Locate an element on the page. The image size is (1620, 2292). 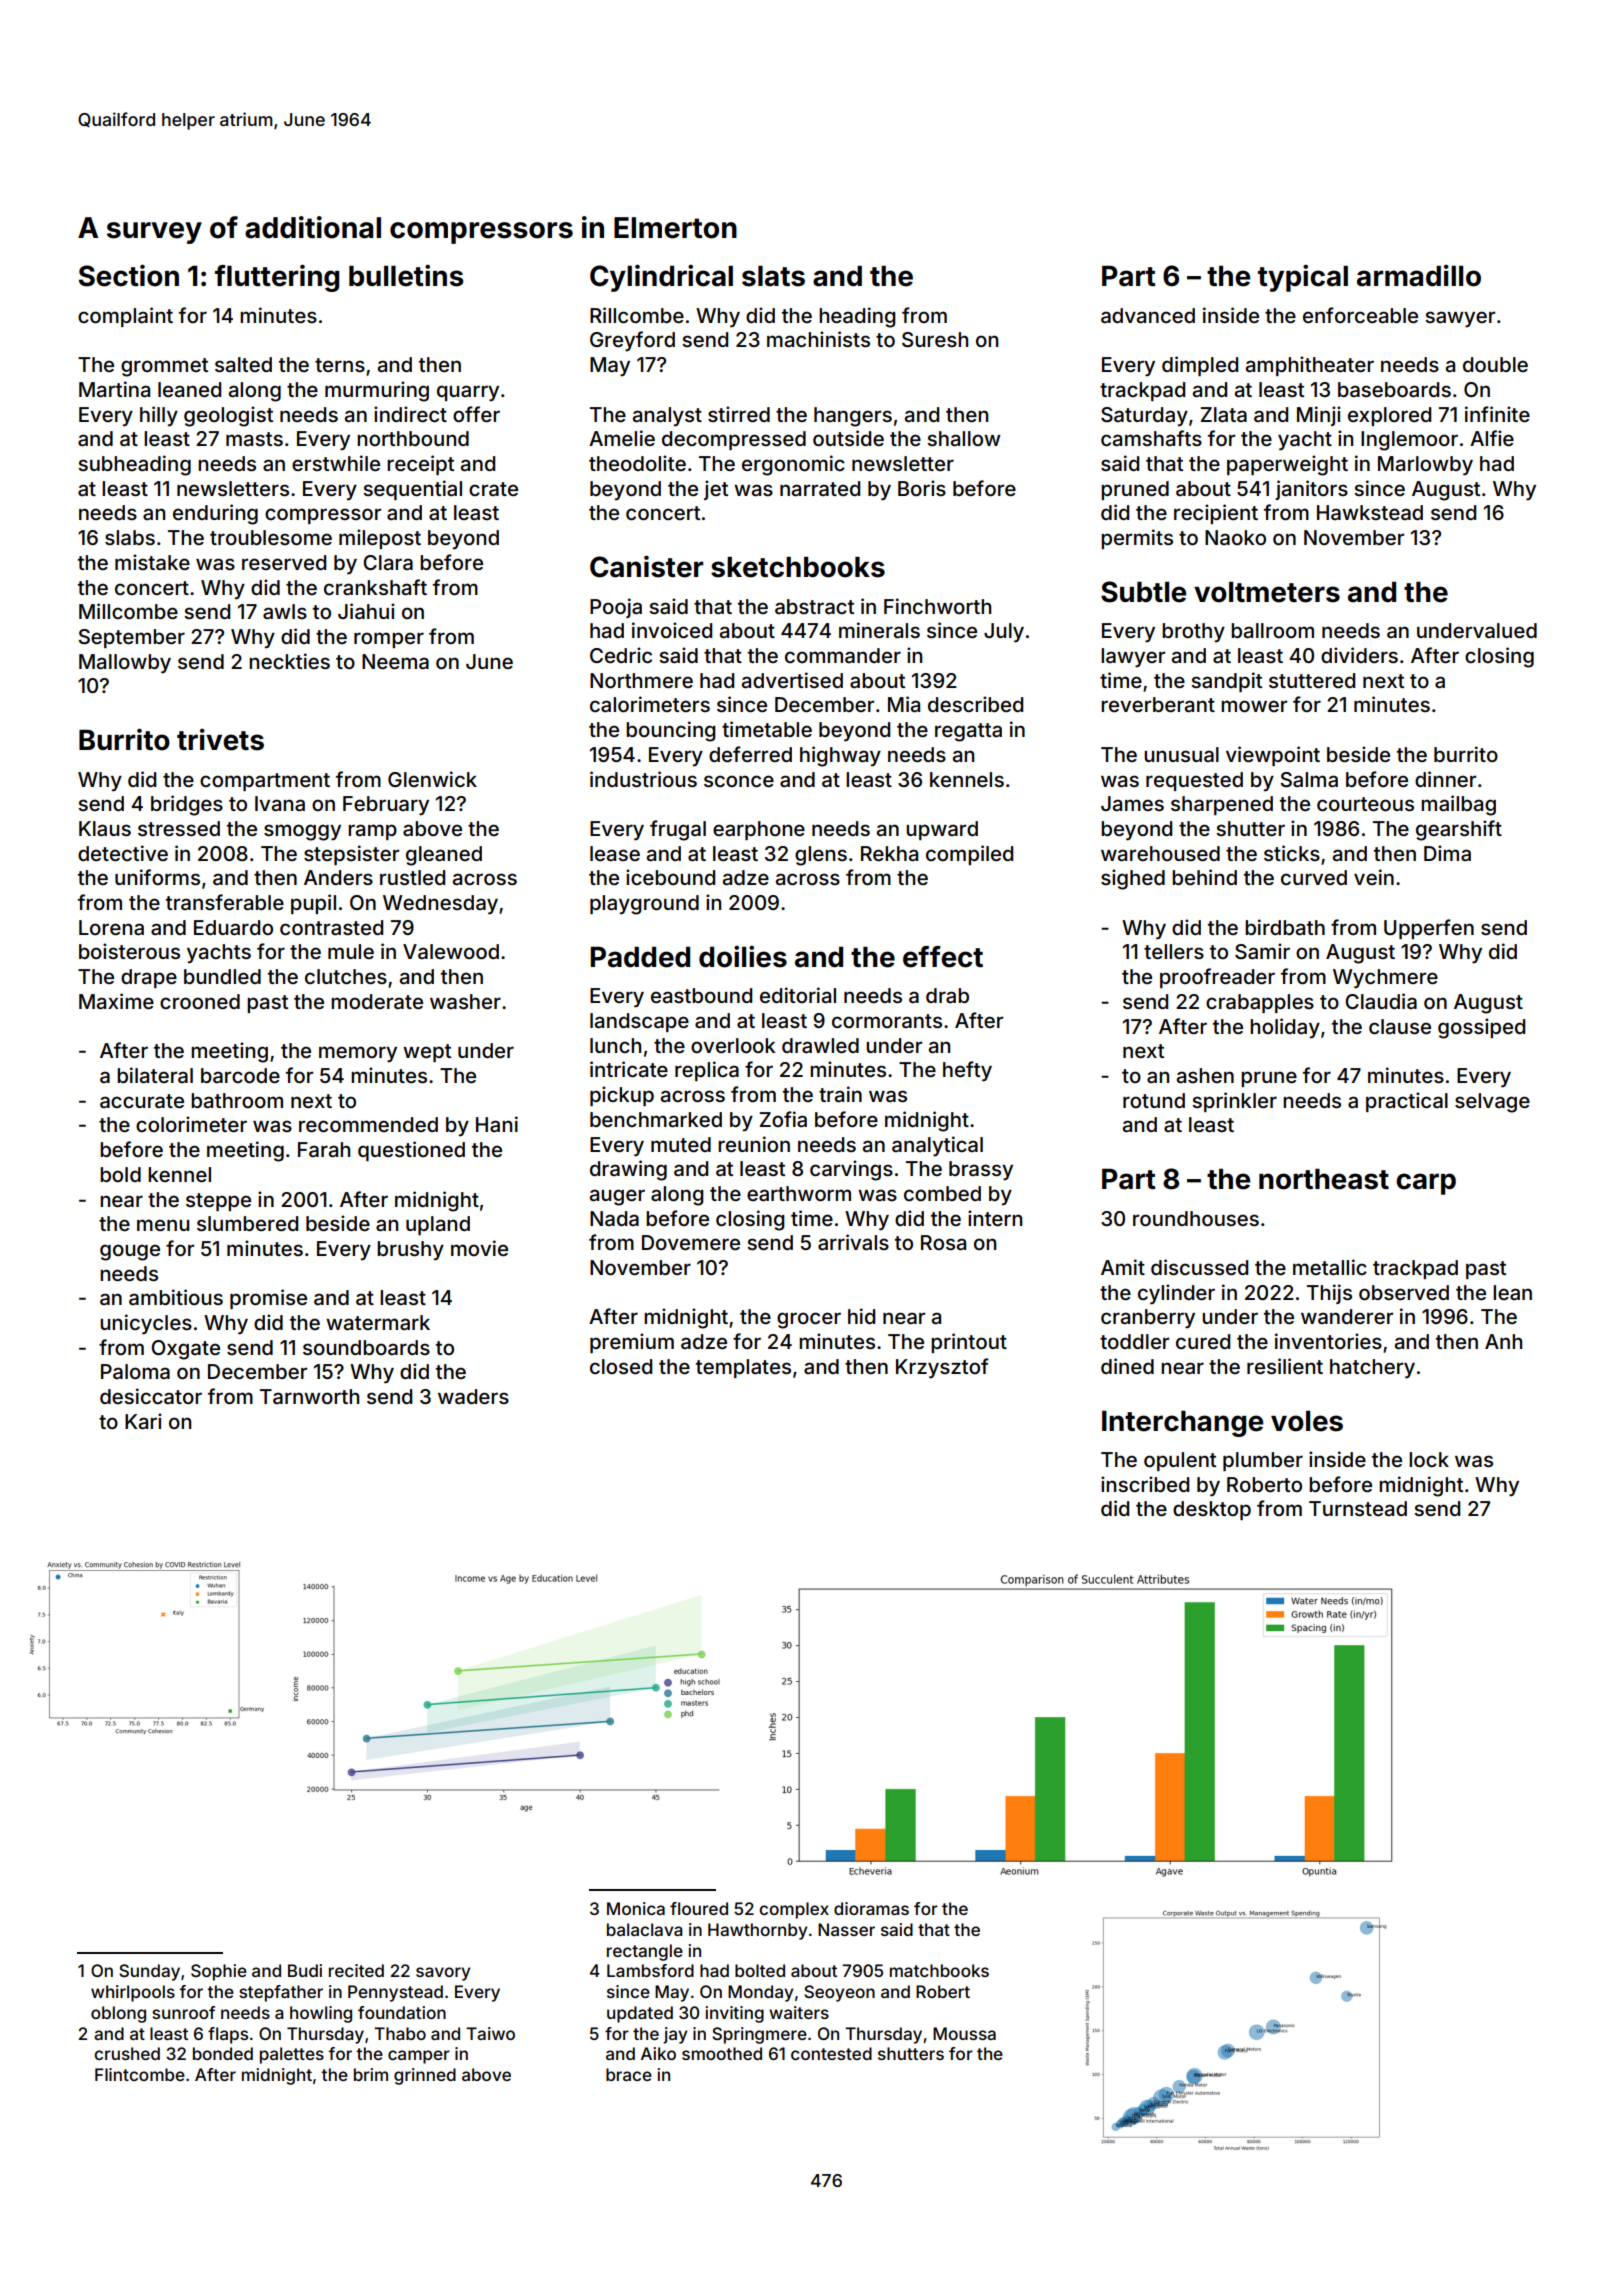
premium is located at coordinates (632, 1343).
